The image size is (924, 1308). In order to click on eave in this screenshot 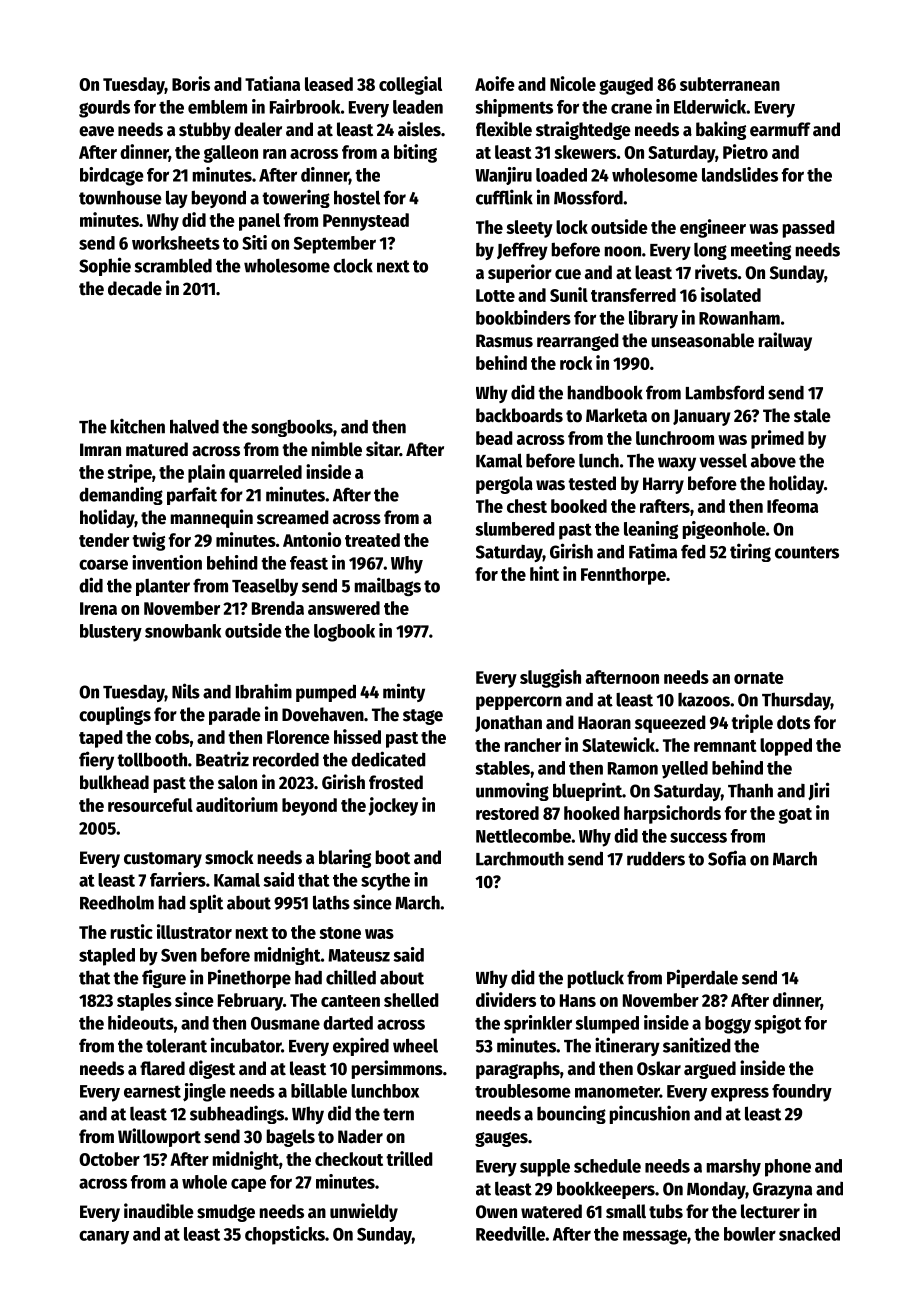, I will do `click(96, 131)`.
